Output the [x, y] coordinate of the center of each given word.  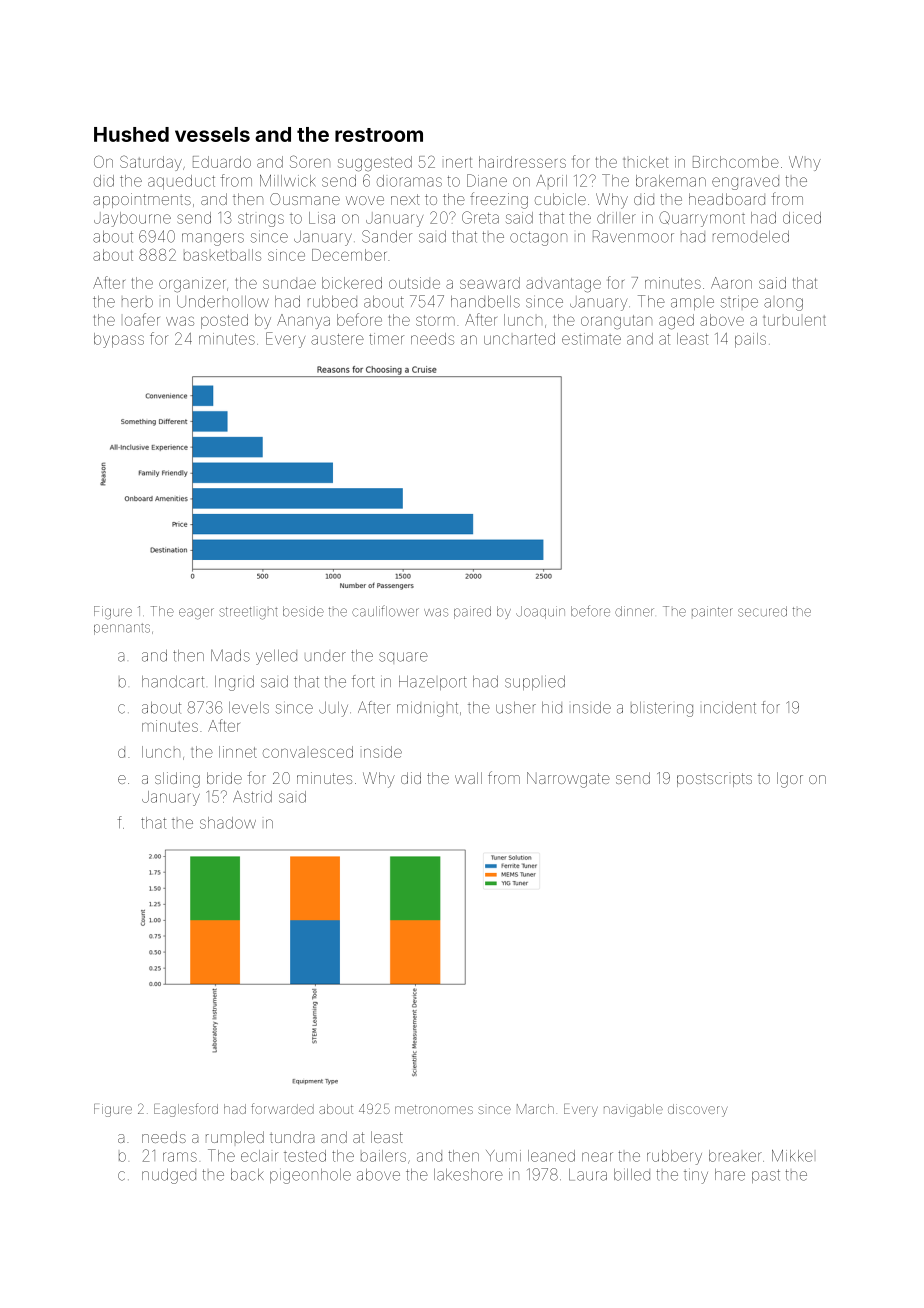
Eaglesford [186, 1110]
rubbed [332, 302]
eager [196, 614]
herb [137, 303]
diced [802, 218]
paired [472, 612]
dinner [634, 611]
